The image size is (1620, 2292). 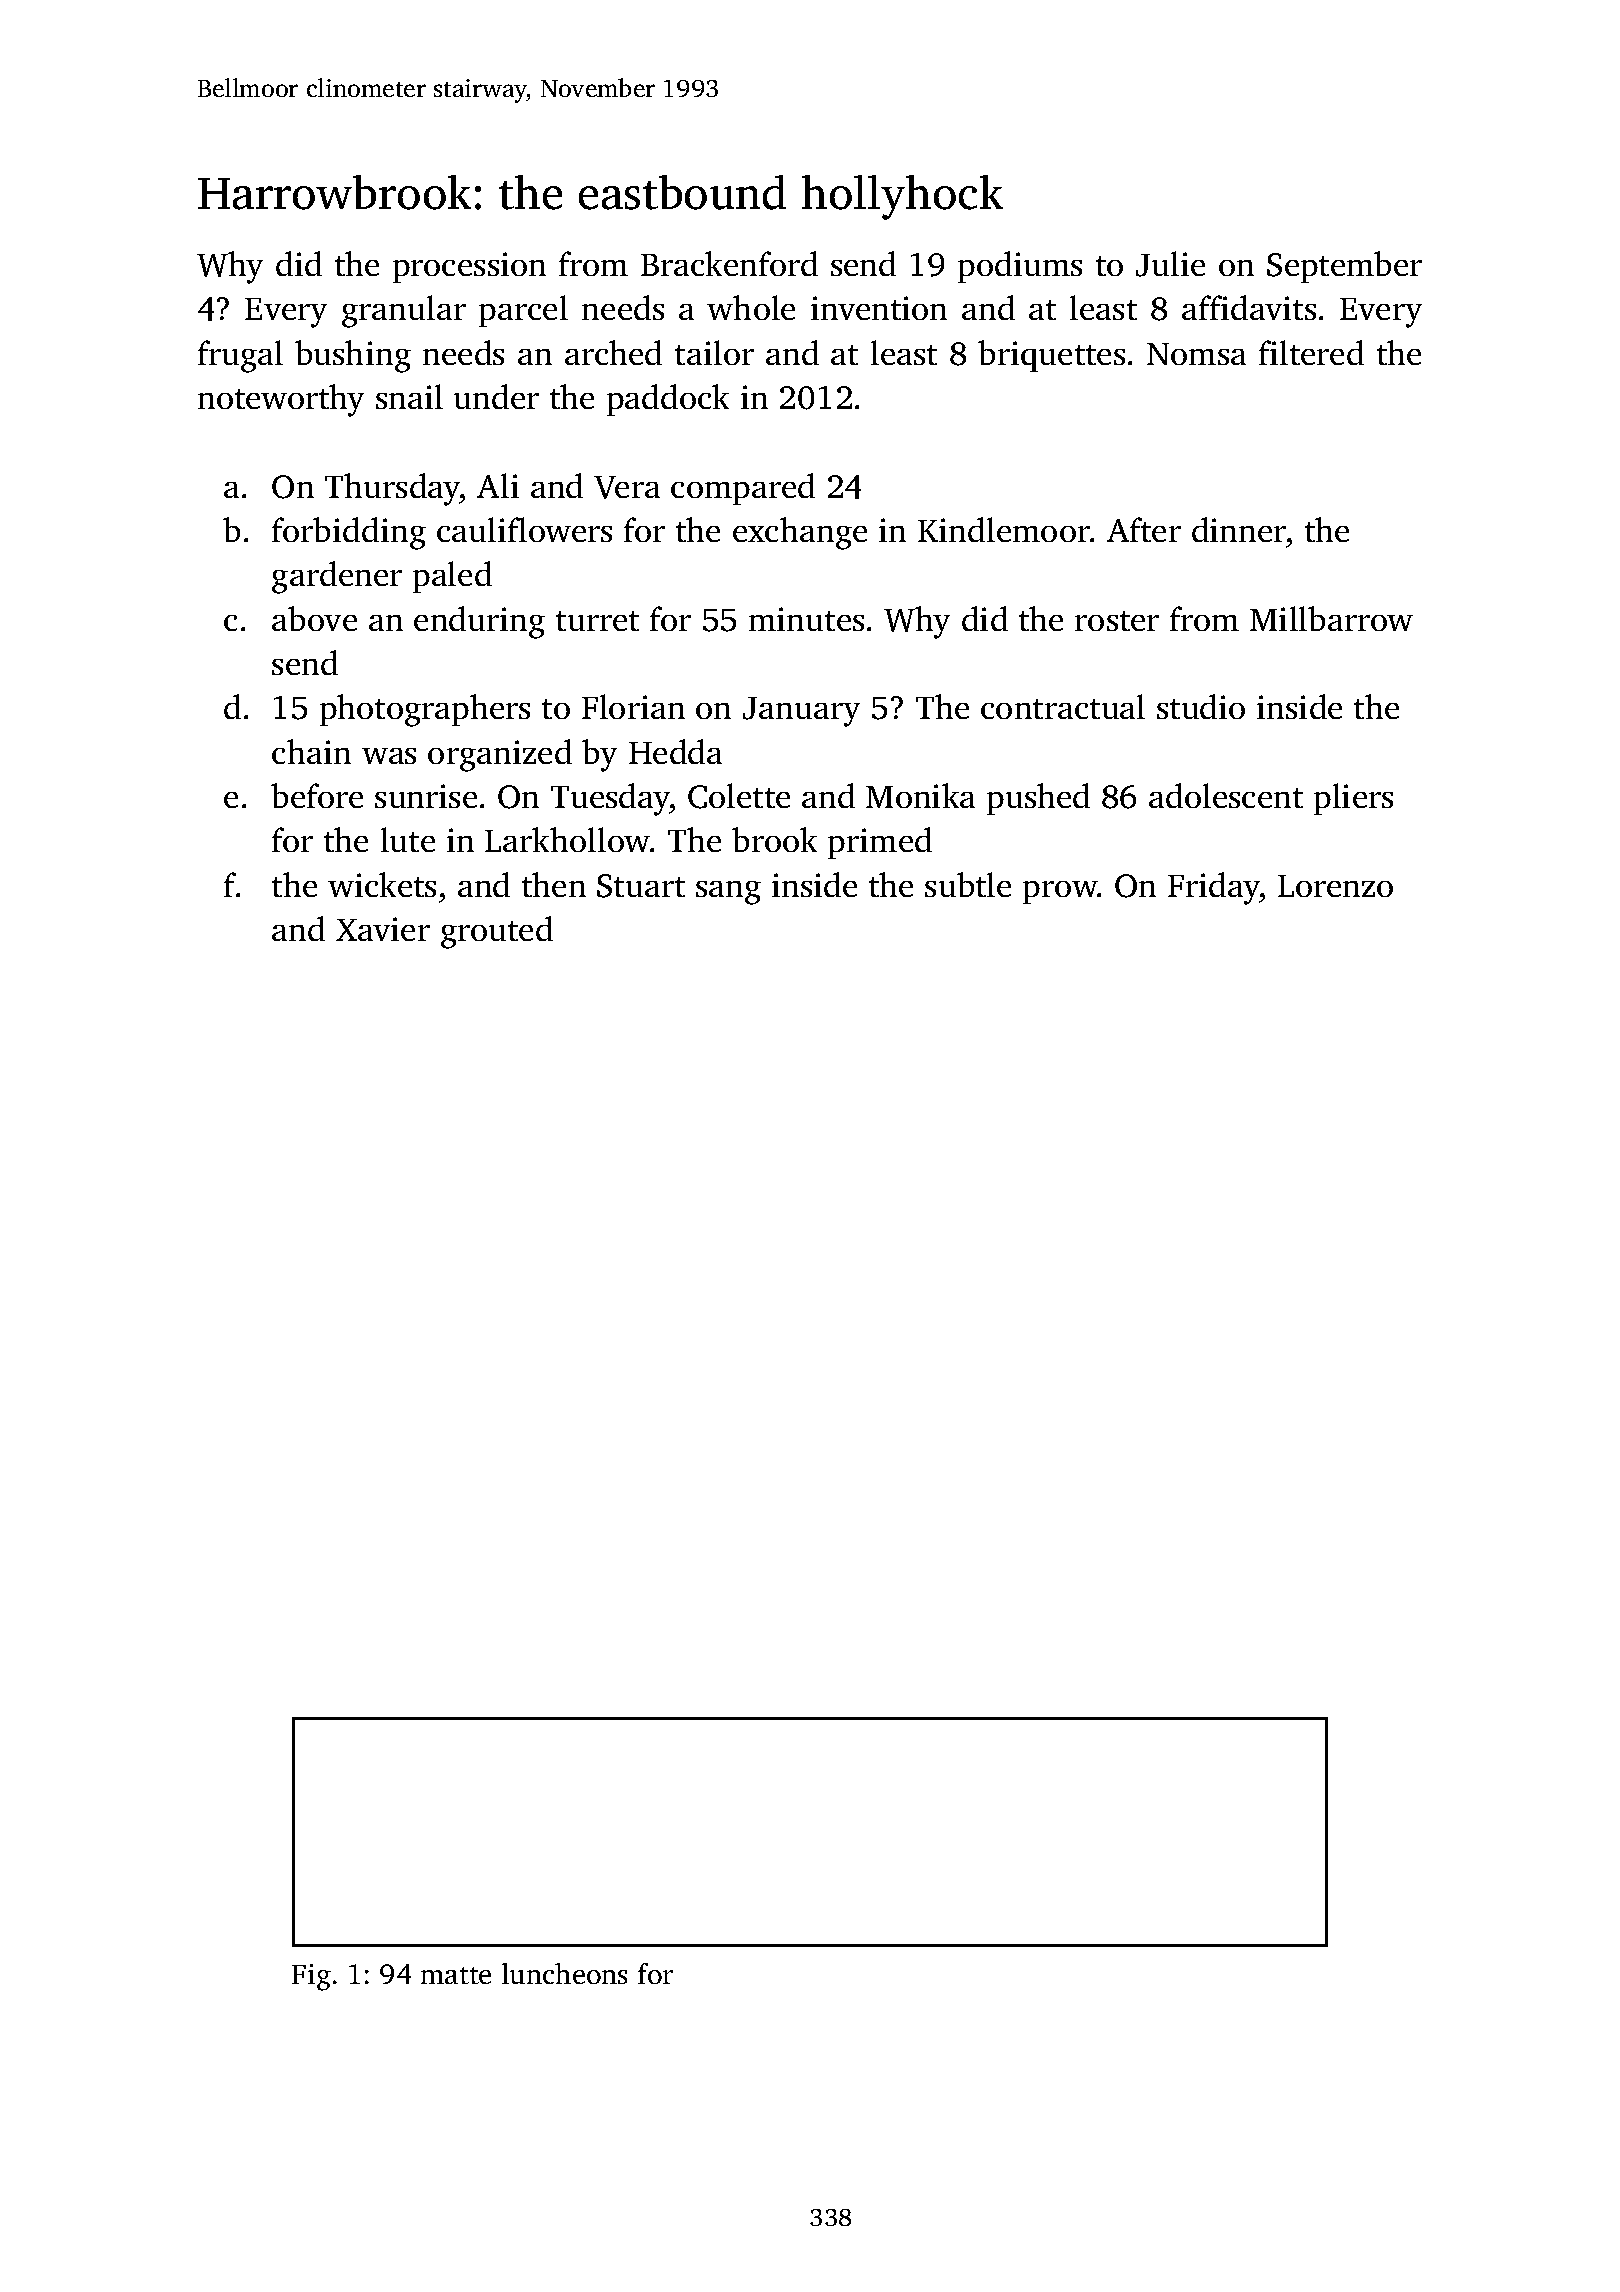 What do you see at coordinates (393, 489) in the page?
I see `Thursday` at bounding box center [393, 489].
